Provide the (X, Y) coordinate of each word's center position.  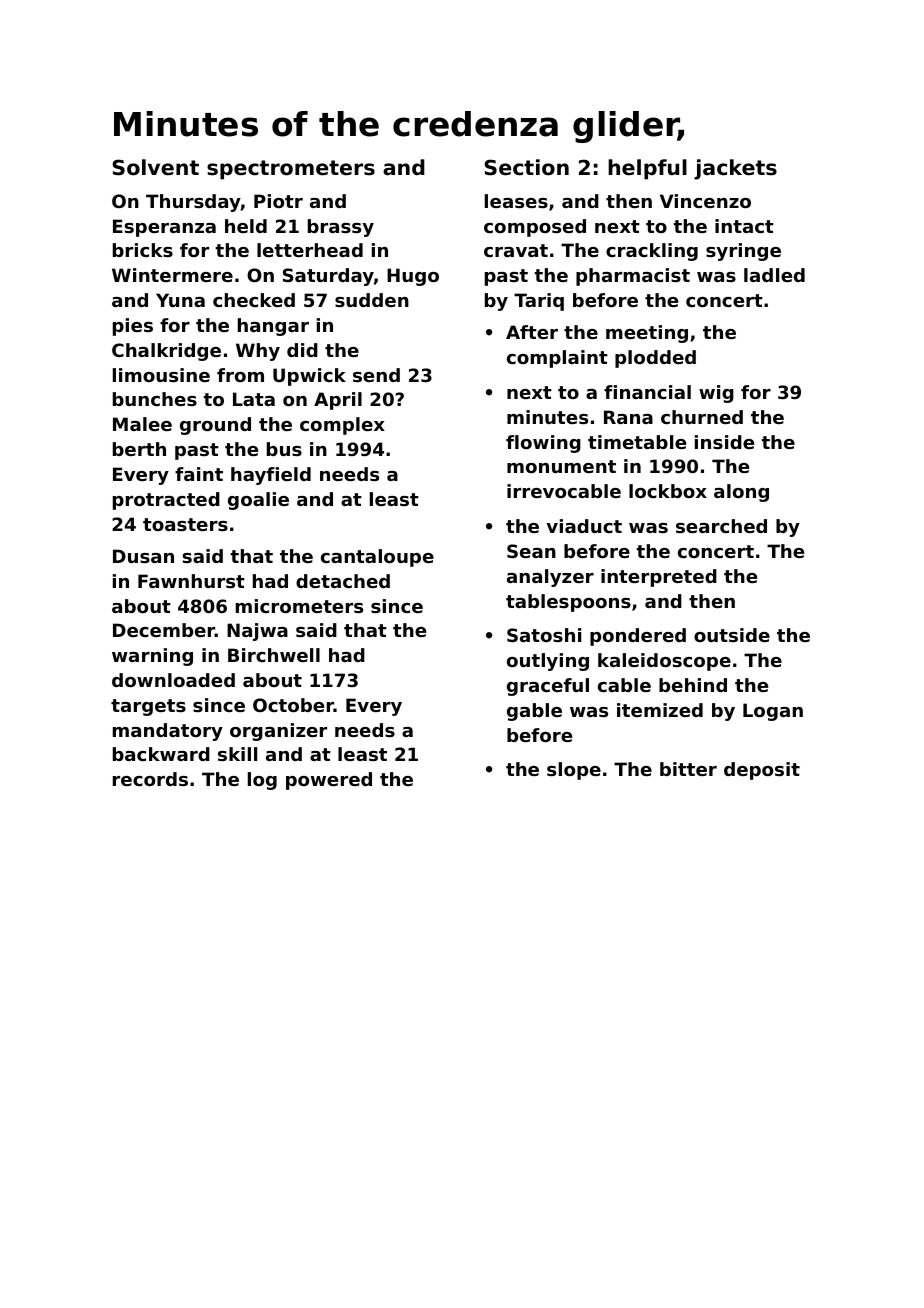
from (240, 375)
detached (343, 581)
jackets (735, 169)
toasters (185, 524)
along (741, 493)
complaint (557, 359)
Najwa (257, 632)
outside (732, 635)
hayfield (271, 476)
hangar (273, 327)
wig (716, 394)
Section (526, 167)
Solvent (155, 167)
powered (329, 781)
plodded (655, 359)
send (376, 375)
